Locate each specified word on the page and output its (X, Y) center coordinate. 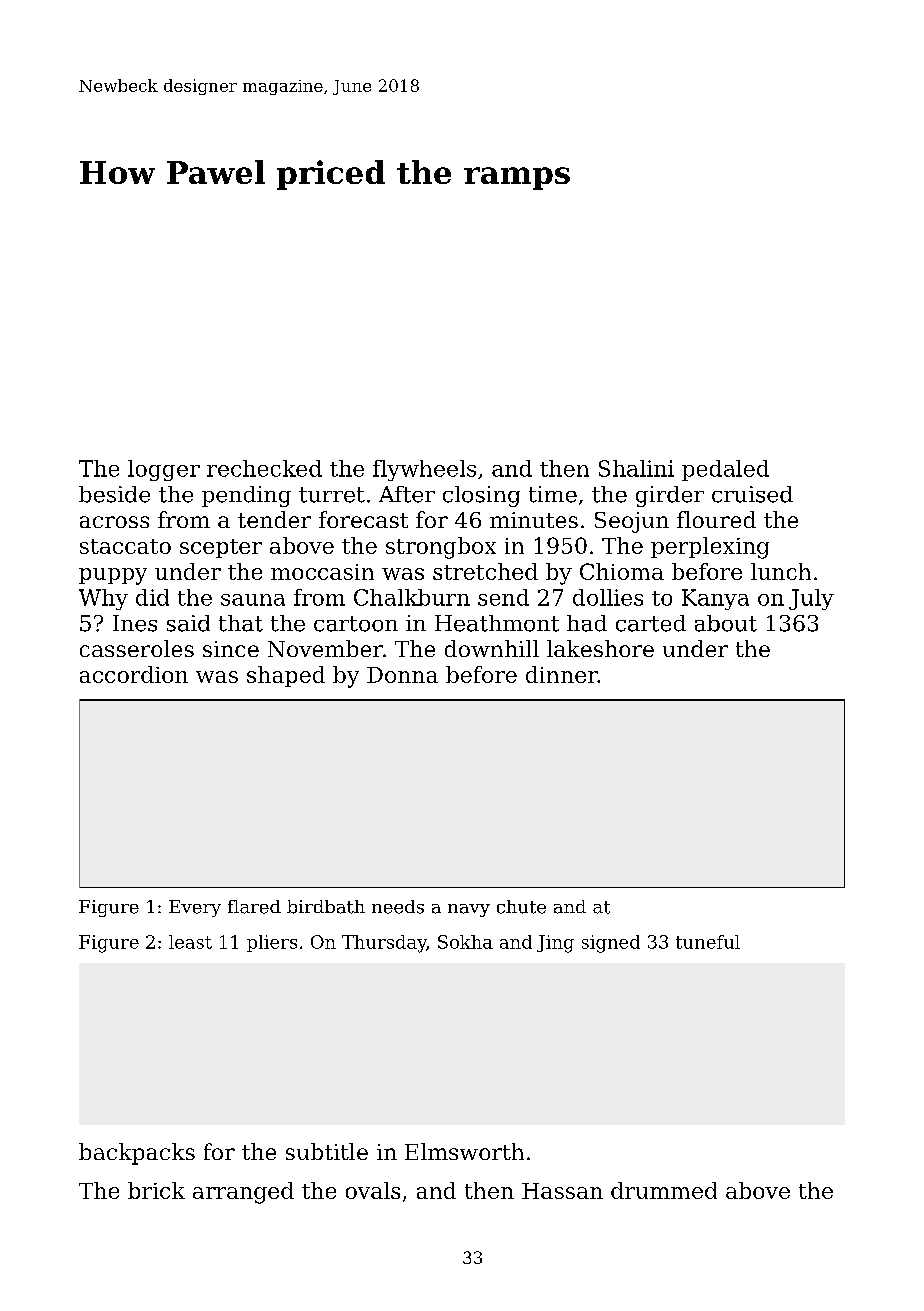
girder (670, 496)
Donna (402, 675)
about (726, 623)
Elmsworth (464, 1151)
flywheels (424, 470)
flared (254, 907)
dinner (562, 674)
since (231, 649)
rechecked (264, 468)
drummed (664, 1190)
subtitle (327, 1151)
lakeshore (600, 648)
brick (156, 1190)
